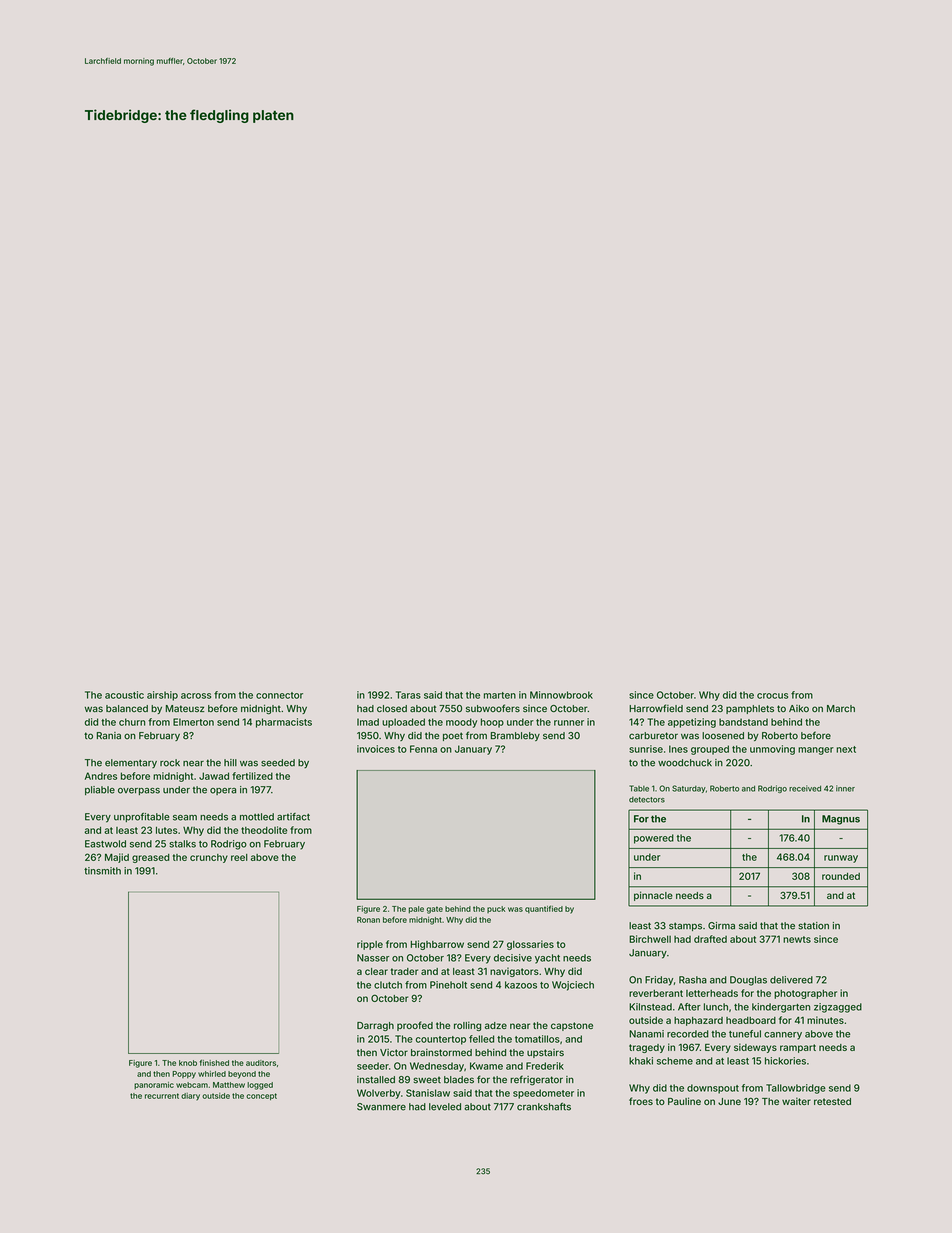 Image resolution: width=952 pixels, height=1233 pixels. I want to click on marten, so click(500, 695).
